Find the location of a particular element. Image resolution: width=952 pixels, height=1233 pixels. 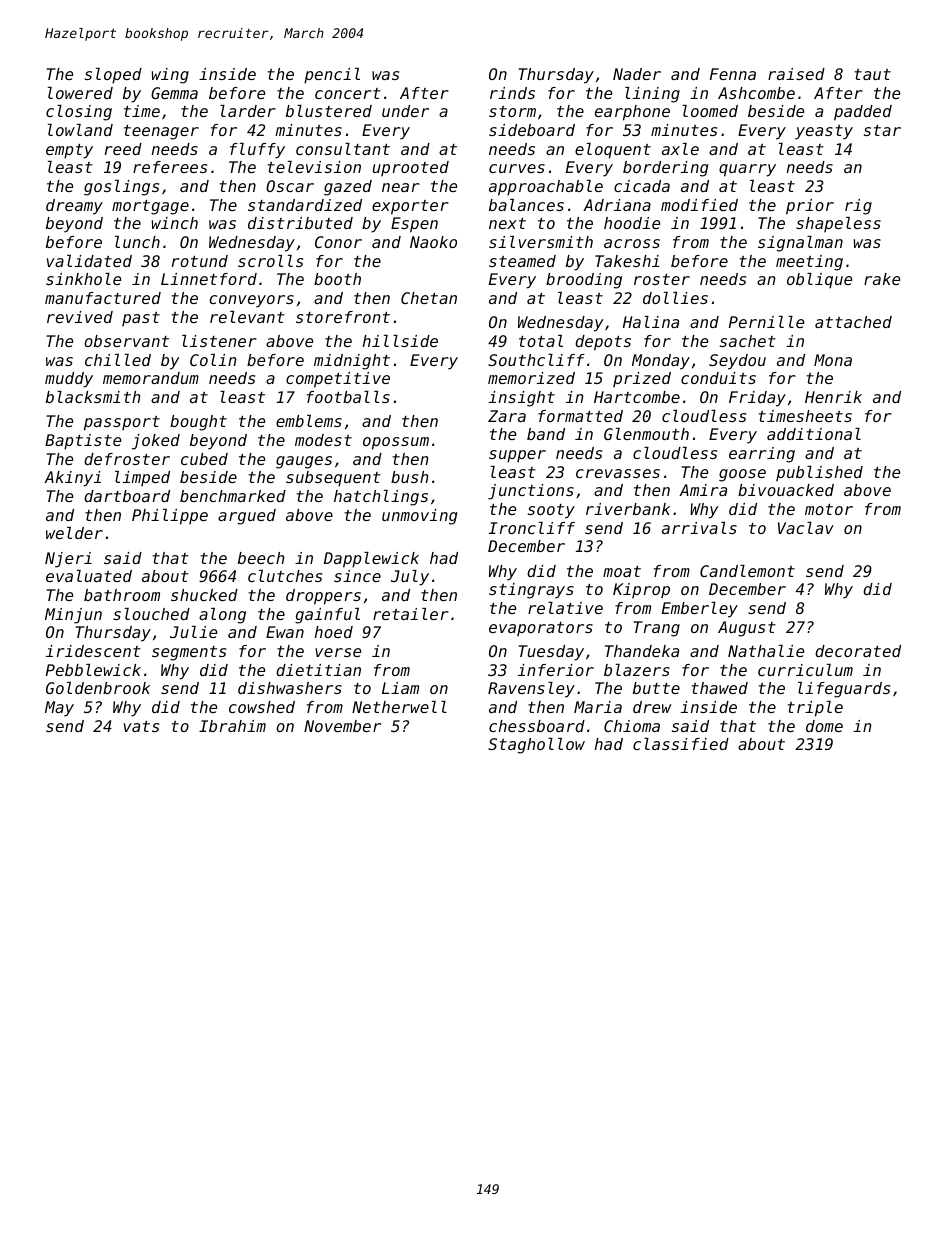

Ibrahim is located at coordinates (232, 726).
